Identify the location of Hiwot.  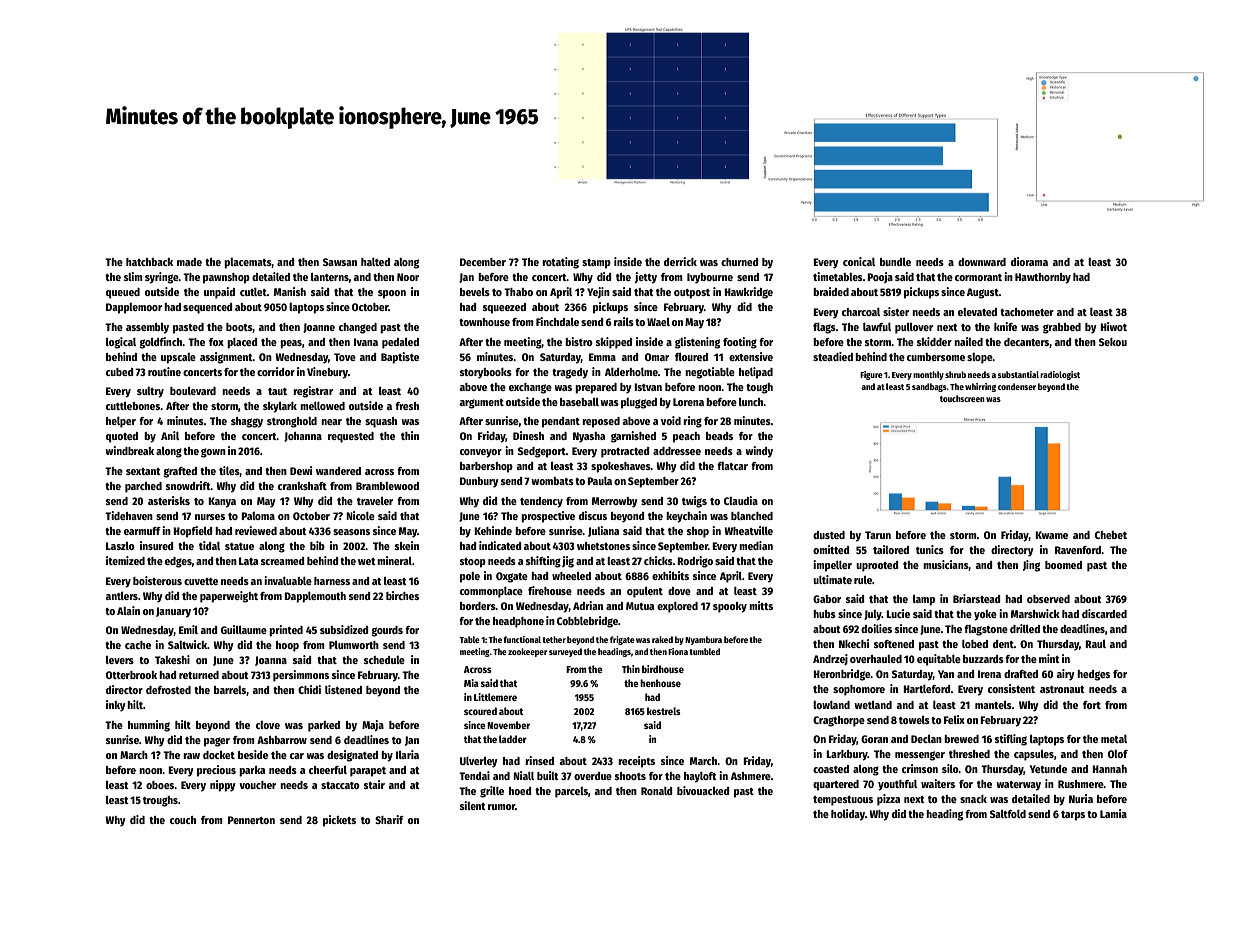
(1113, 326).
